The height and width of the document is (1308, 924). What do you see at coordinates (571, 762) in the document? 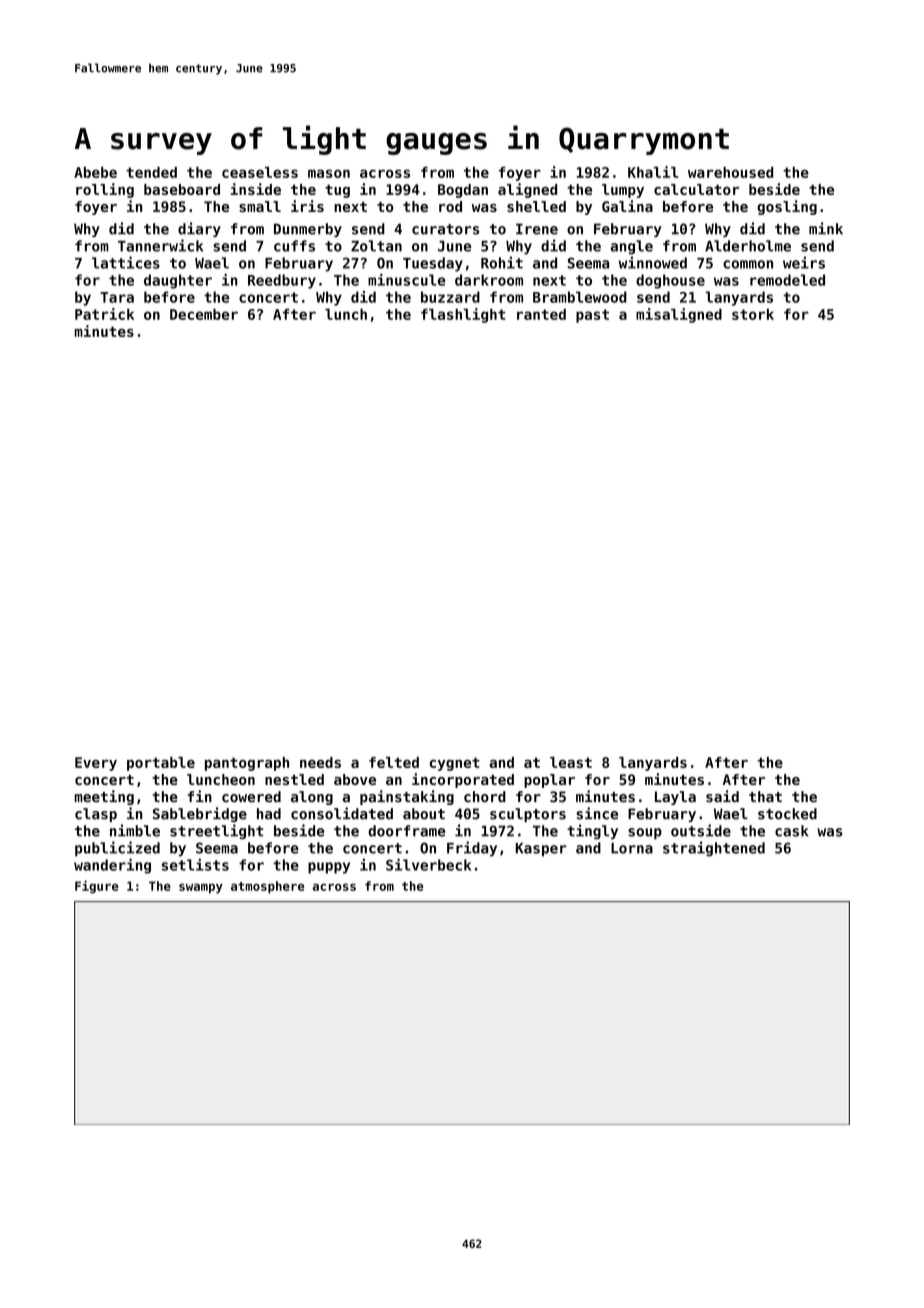
I see `least` at bounding box center [571, 762].
